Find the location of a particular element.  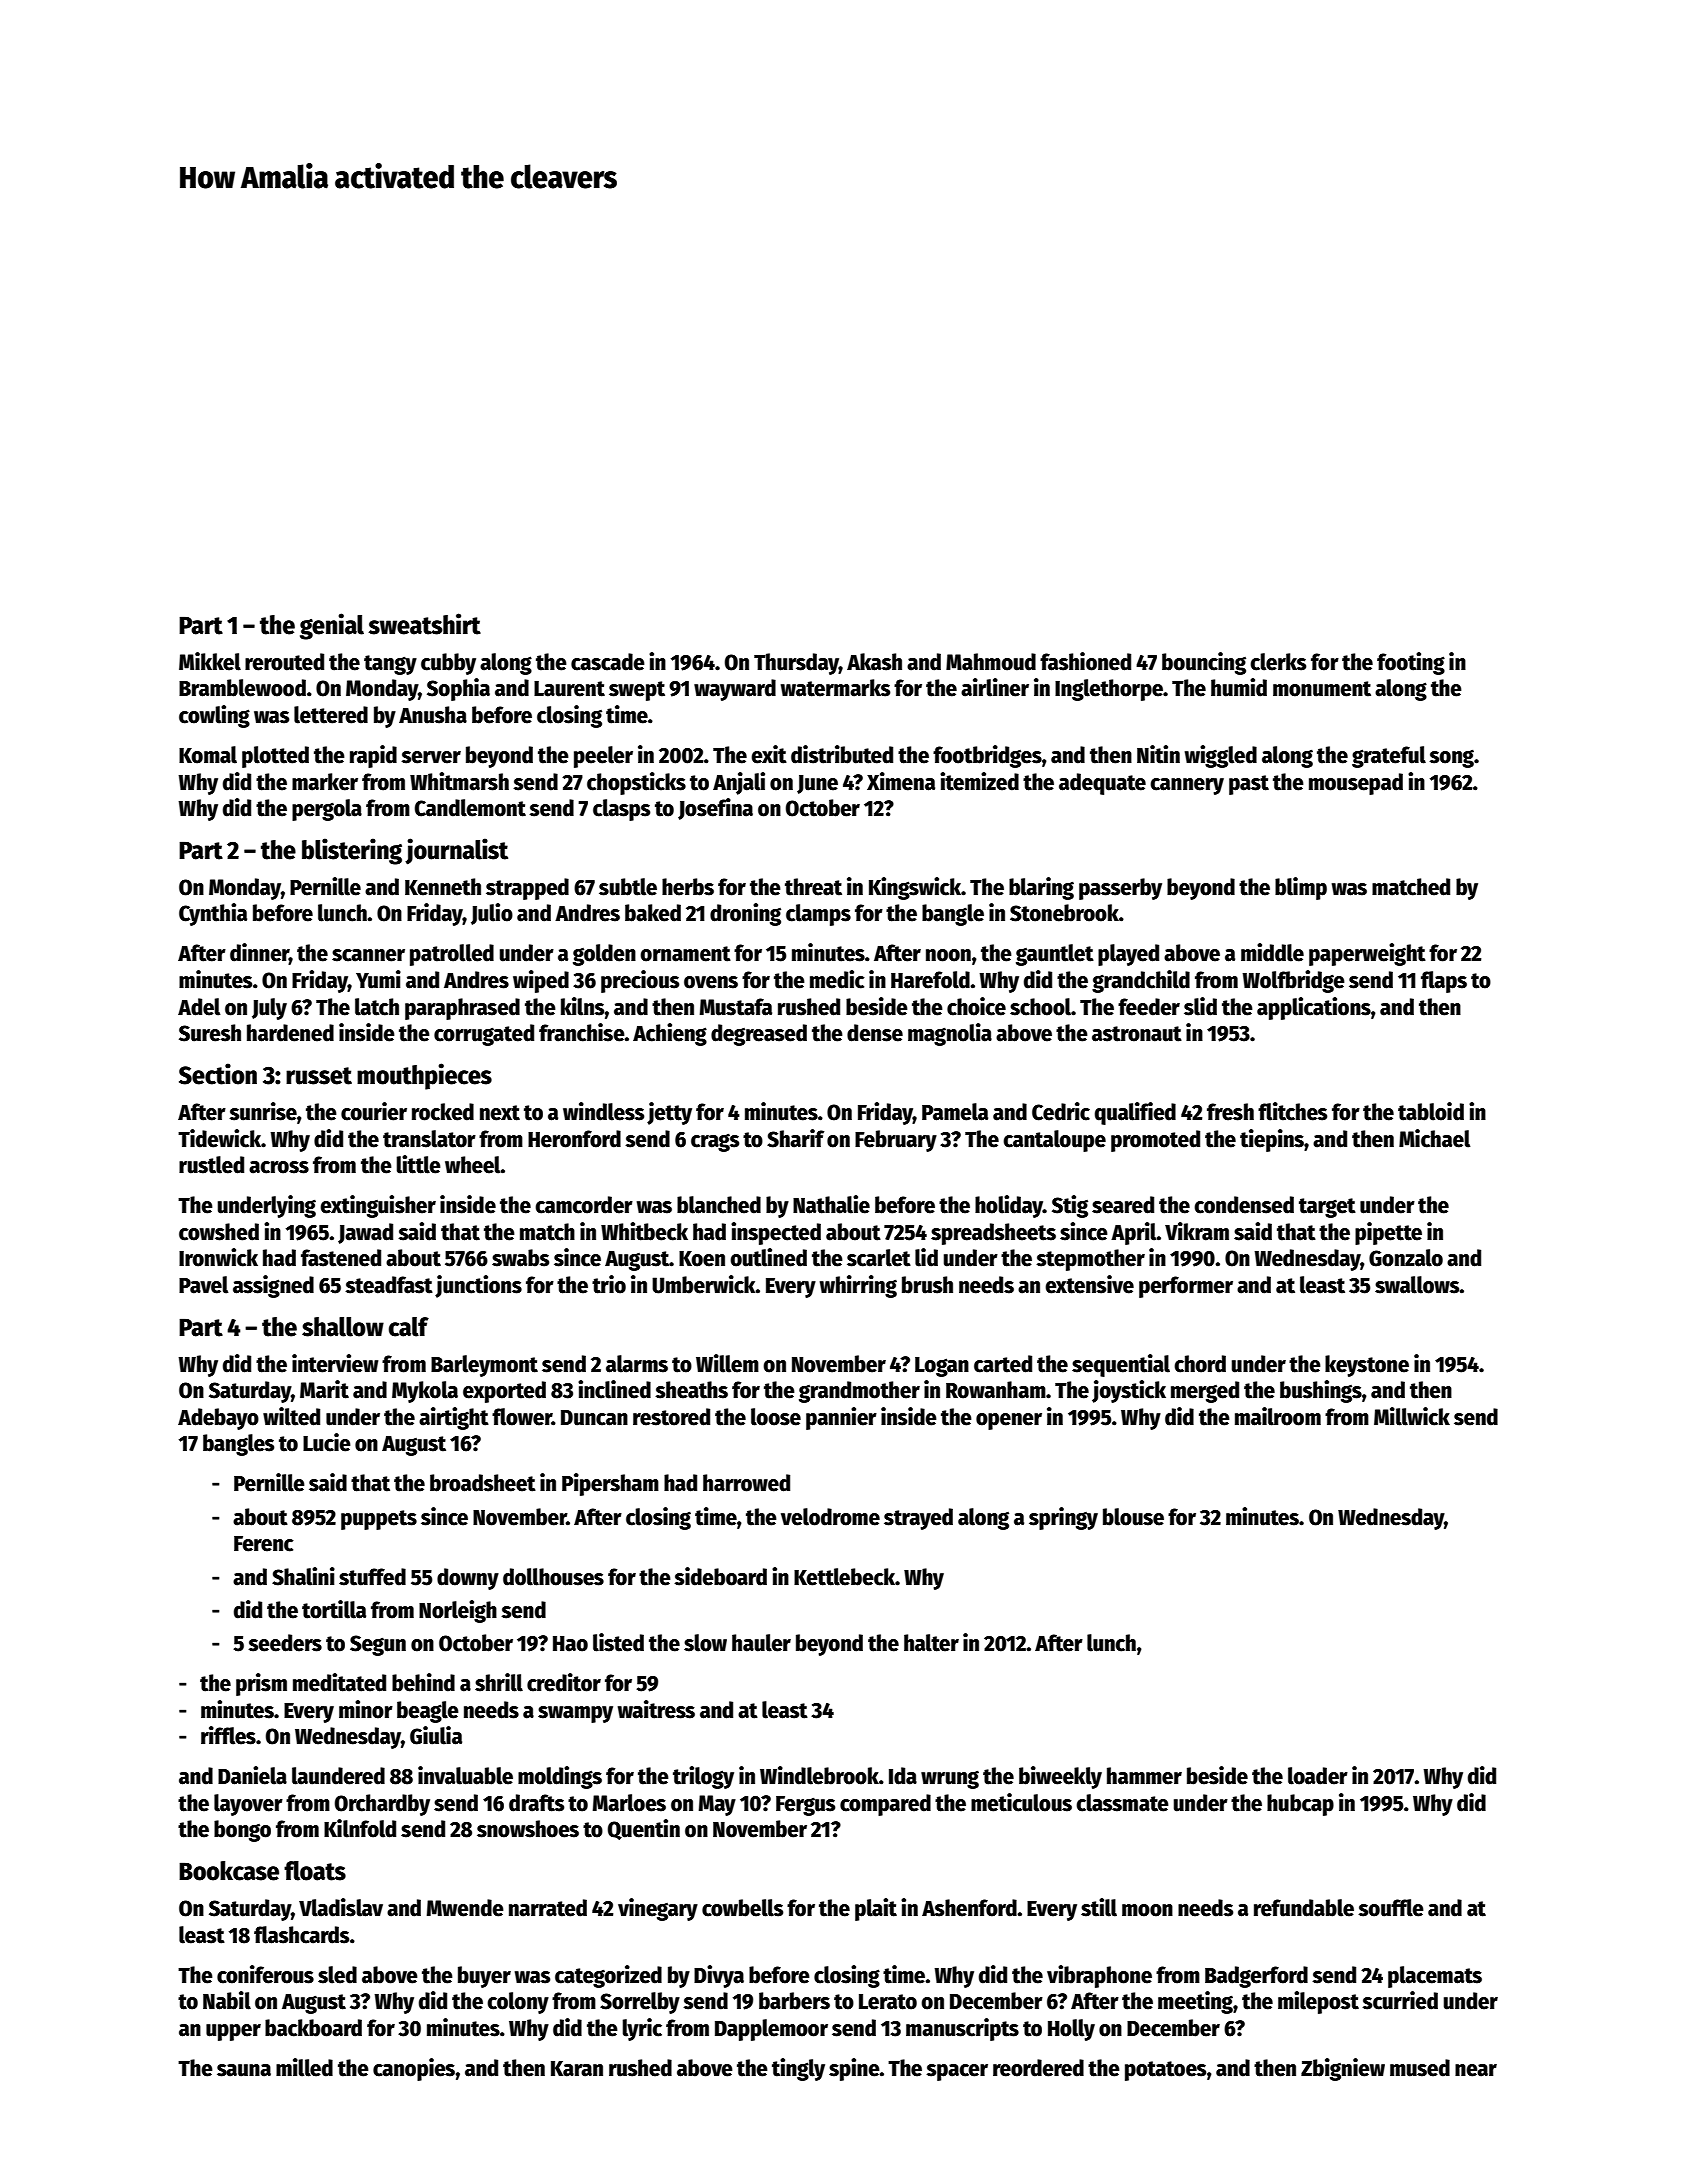

stuffed is located at coordinates (372, 1577).
